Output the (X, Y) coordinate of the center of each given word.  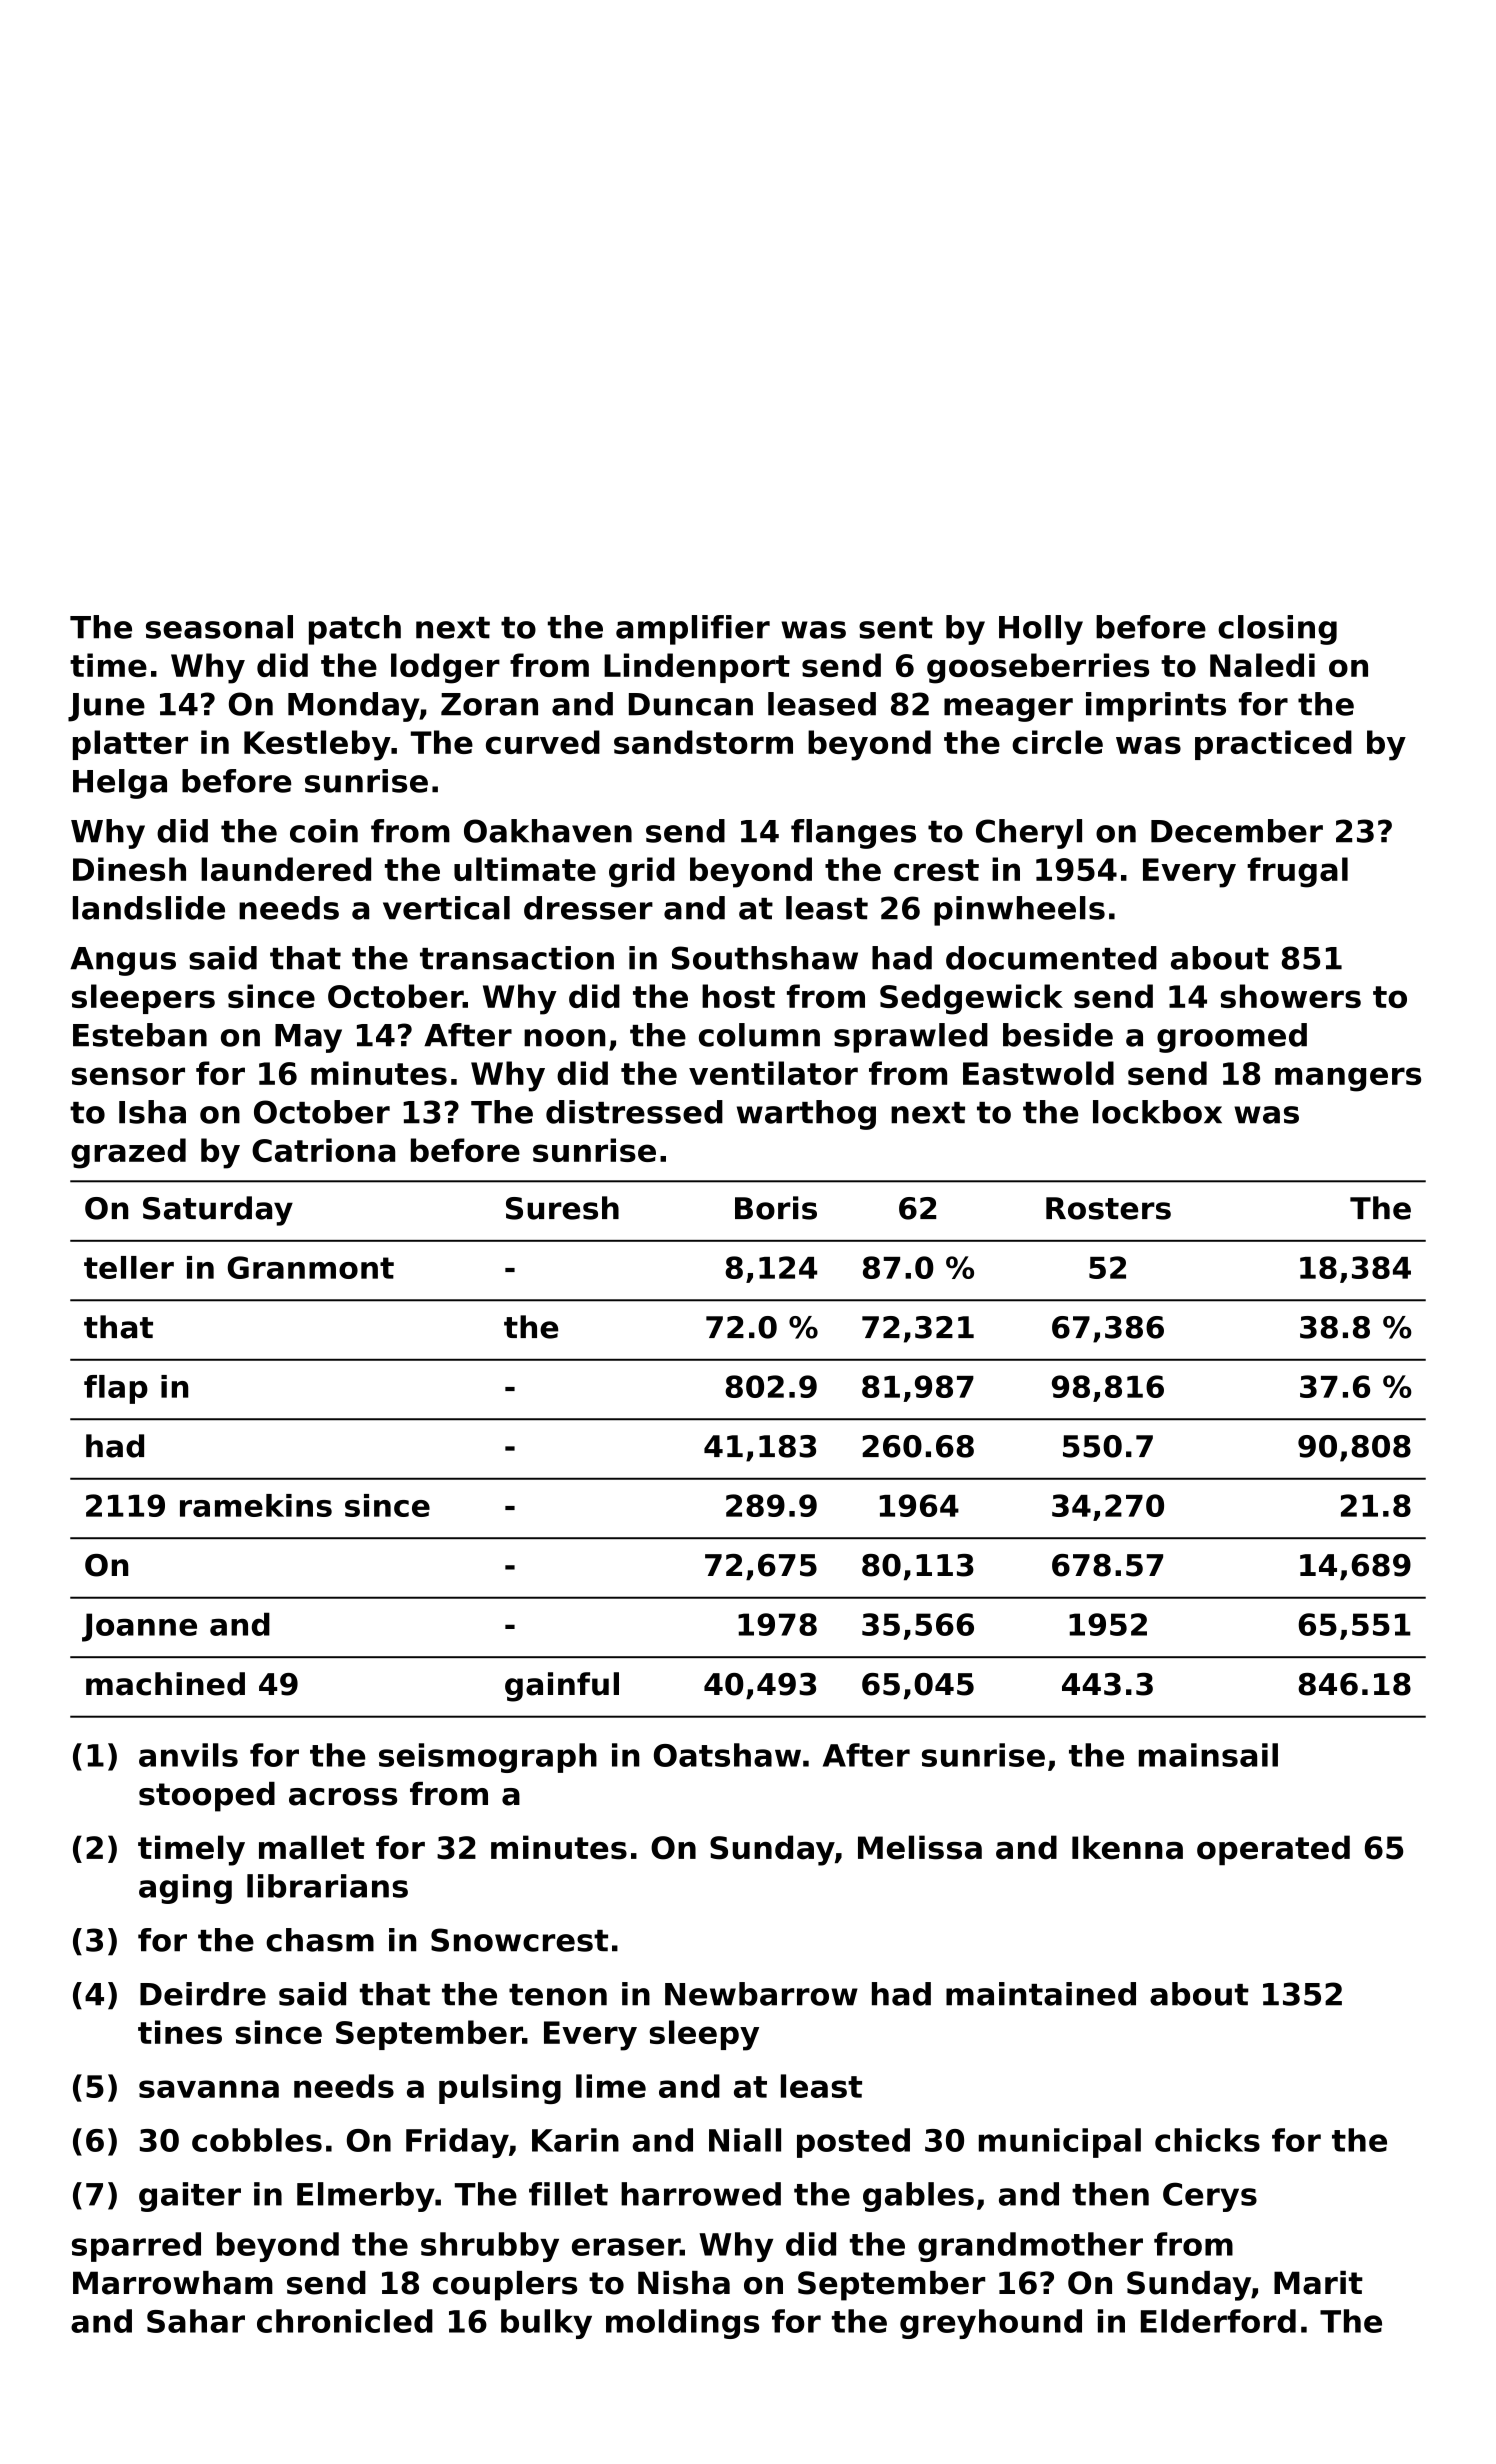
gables (918, 2197)
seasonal (219, 627)
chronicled (345, 2321)
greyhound (991, 2324)
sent (896, 628)
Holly (1041, 630)
